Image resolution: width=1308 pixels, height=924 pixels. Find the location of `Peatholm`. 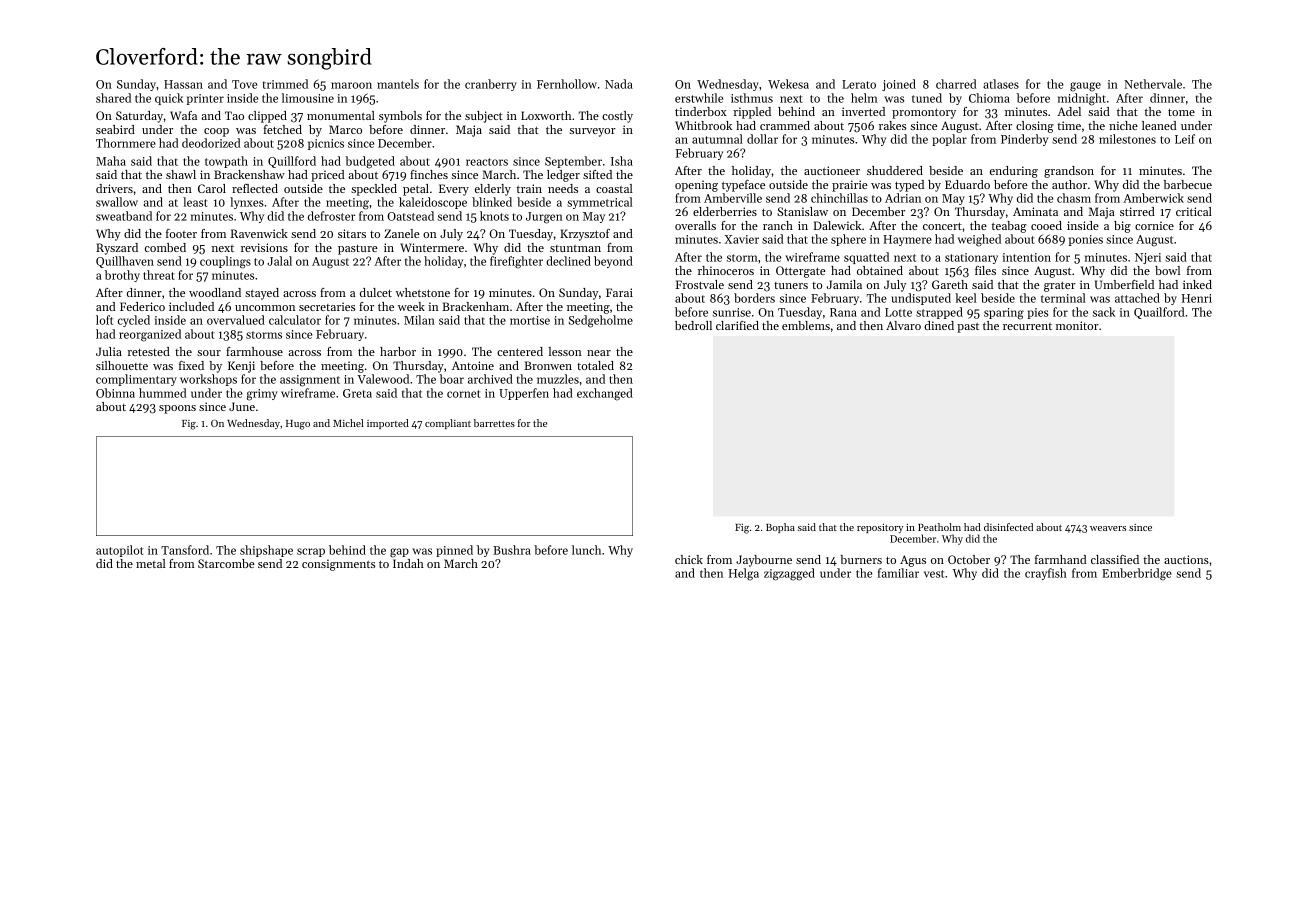

Peatholm is located at coordinates (939, 527).
